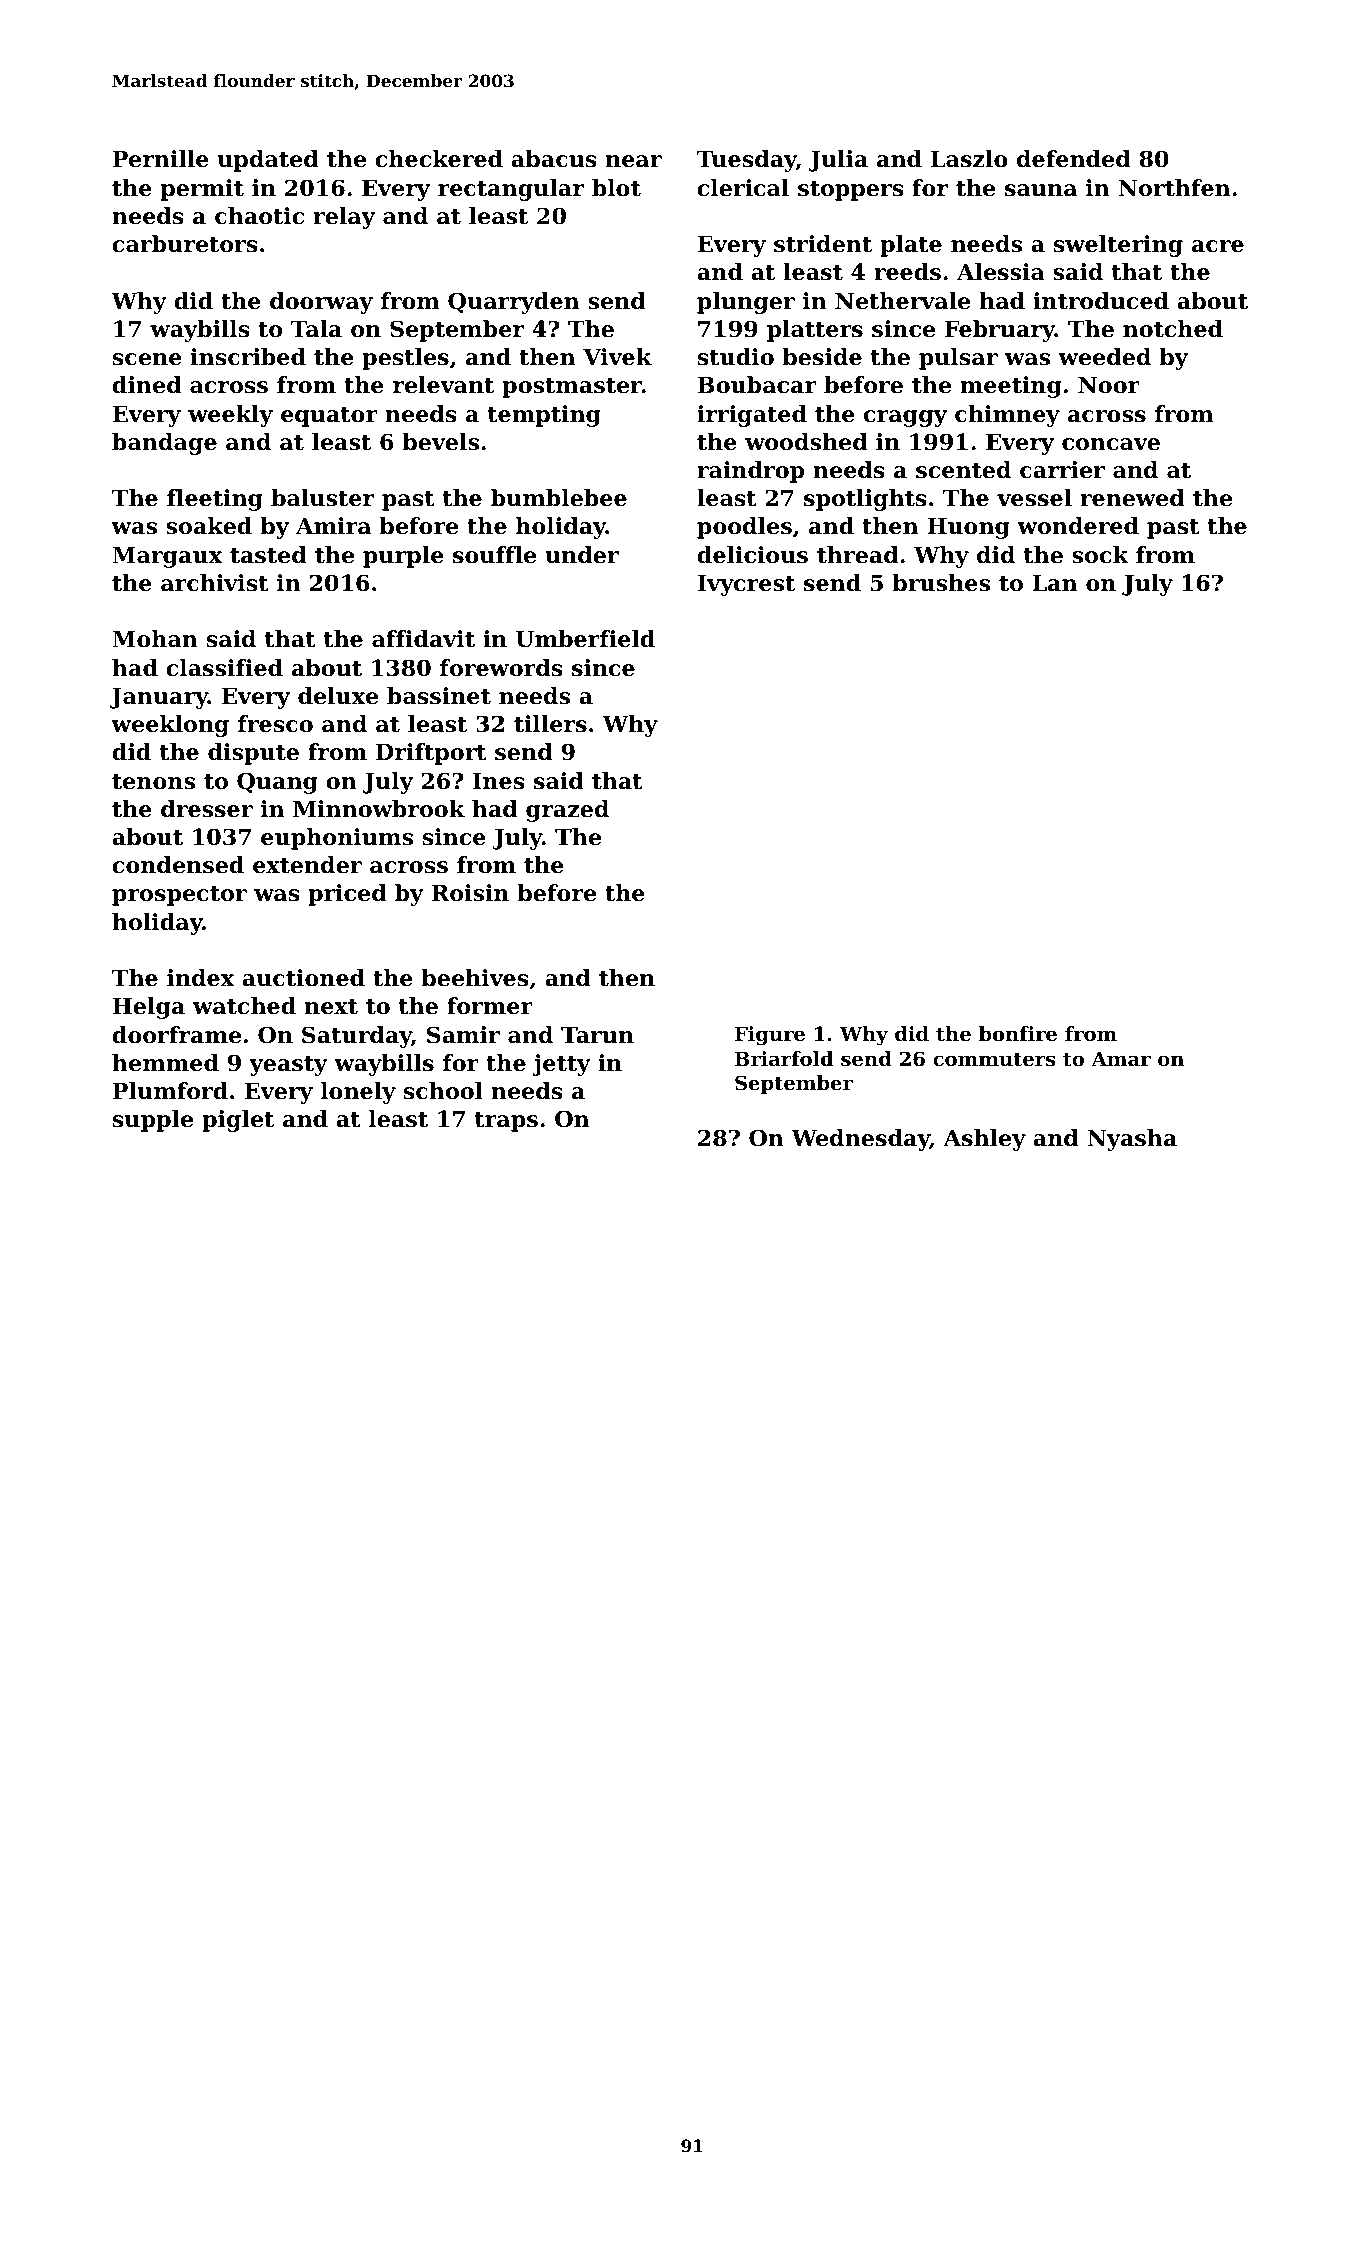 The image size is (1361, 2241). Describe the element at coordinates (1132, 1140) in the document. I see `Nyasha` at that location.
